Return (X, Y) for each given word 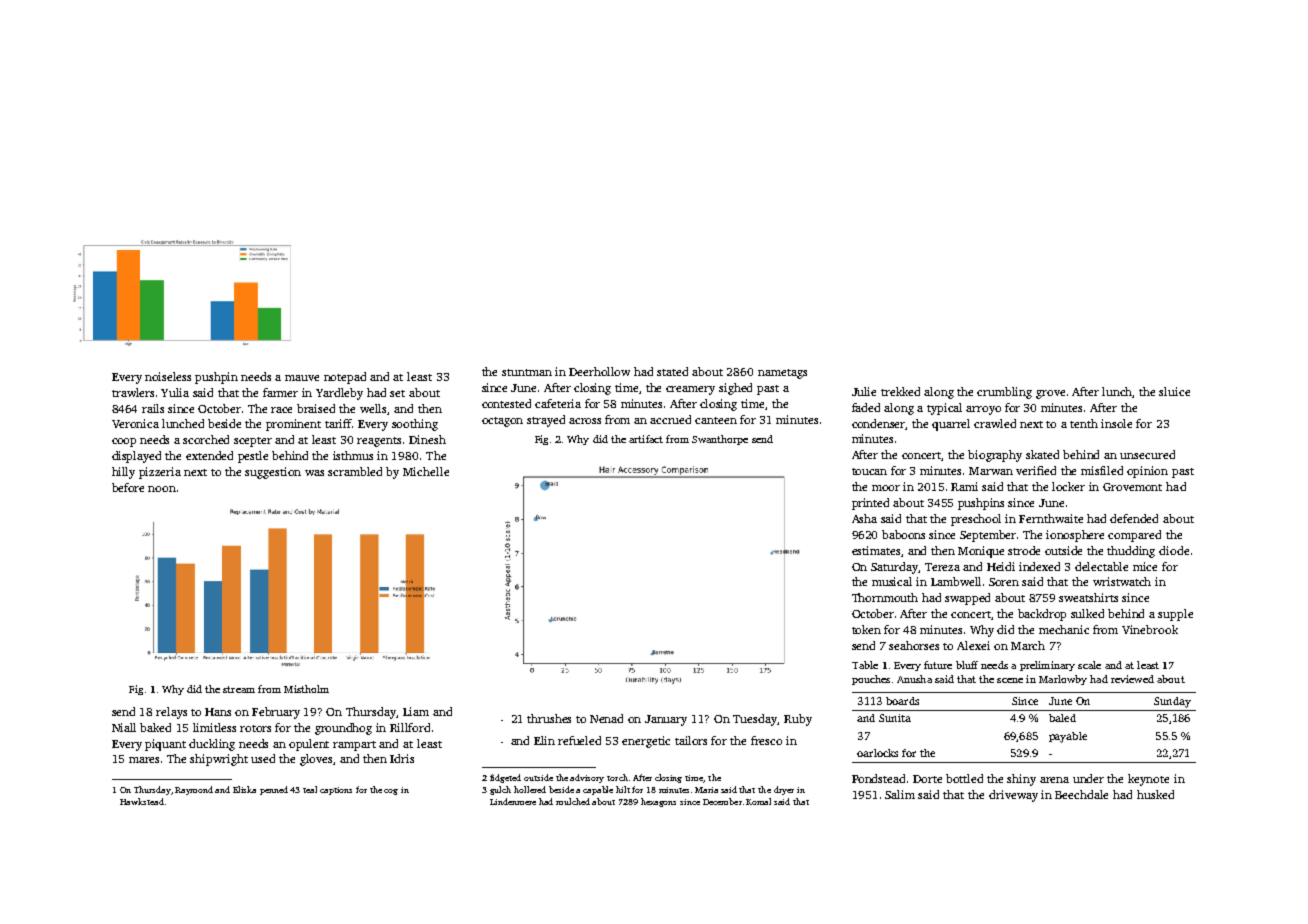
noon (162, 489)
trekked (900, 391)
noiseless (168, 376)
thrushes (549, 718)
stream (239, 689)
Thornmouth (885, 597)
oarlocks (877, 753)
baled (1062, 718)
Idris (402, 758)
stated (672, 371)
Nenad (606, 718)
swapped (967, 599)
